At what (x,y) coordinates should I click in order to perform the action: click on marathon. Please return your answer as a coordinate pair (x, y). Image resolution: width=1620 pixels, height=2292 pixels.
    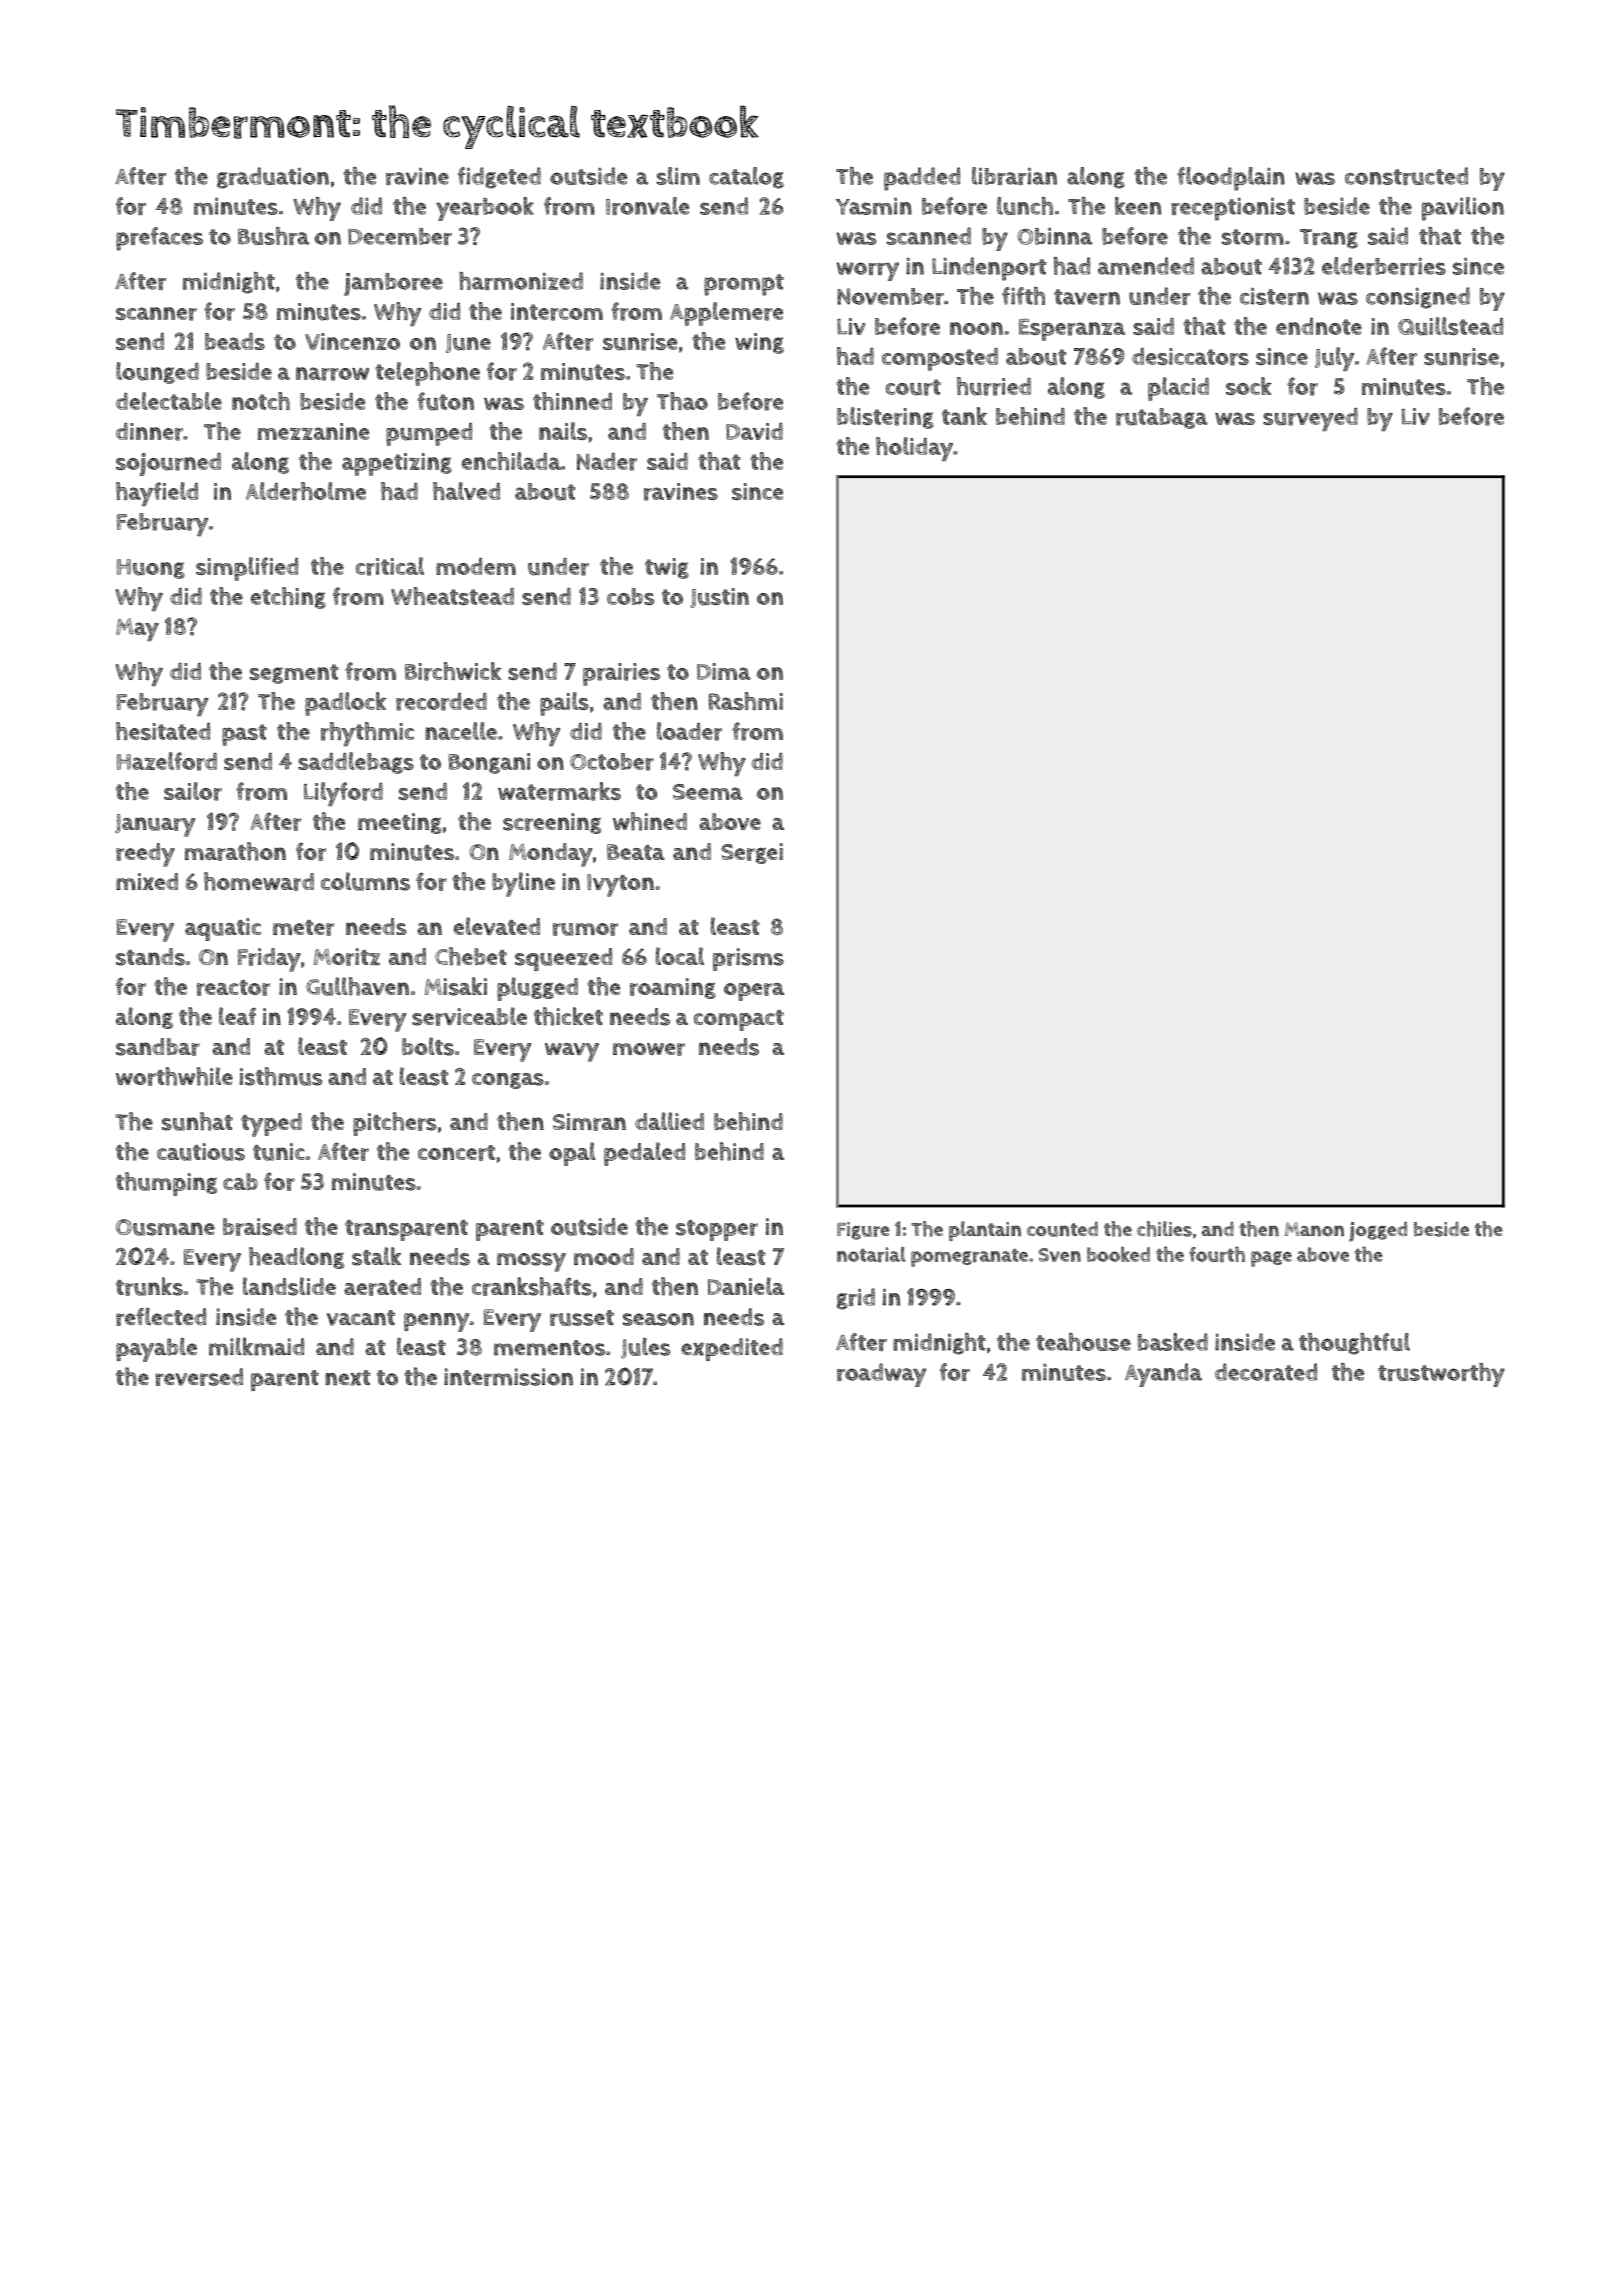
    Looking at the image, I should click on (235, 851).
